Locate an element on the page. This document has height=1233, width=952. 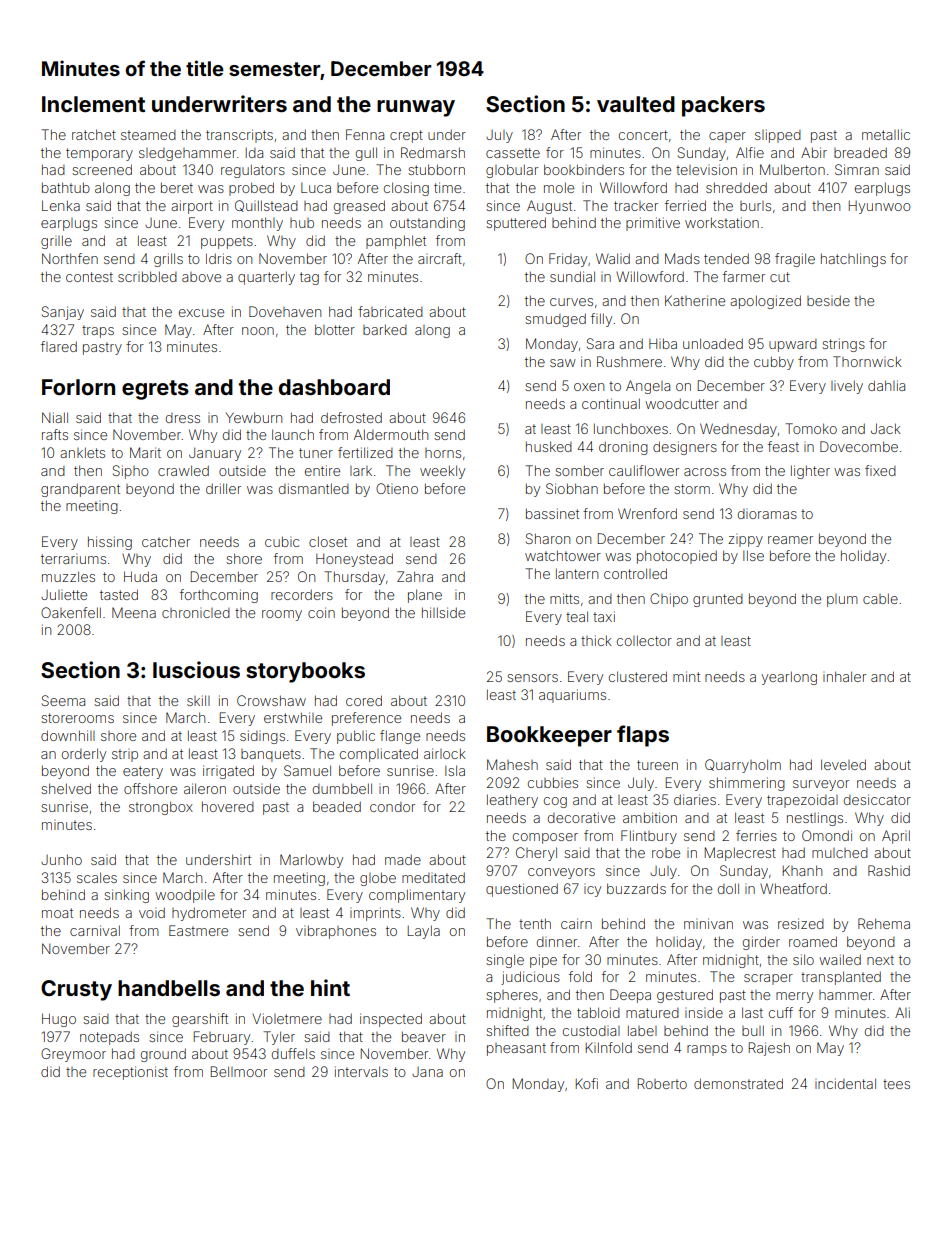
beret is located at coordinates (177, 187).
